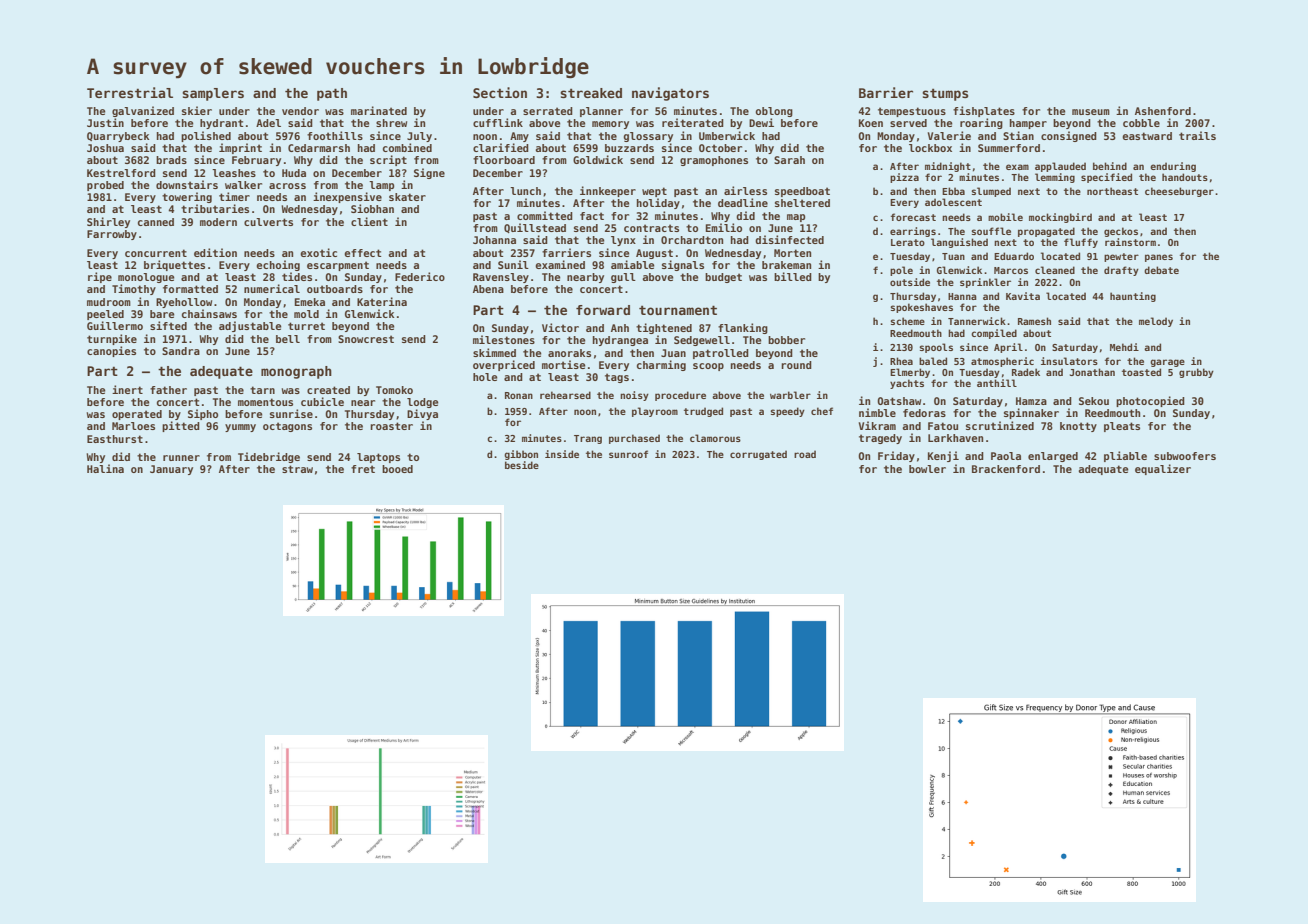  Describe the element at coordinates (391, 426) in the screenshot. I see `roaster` at that location.
